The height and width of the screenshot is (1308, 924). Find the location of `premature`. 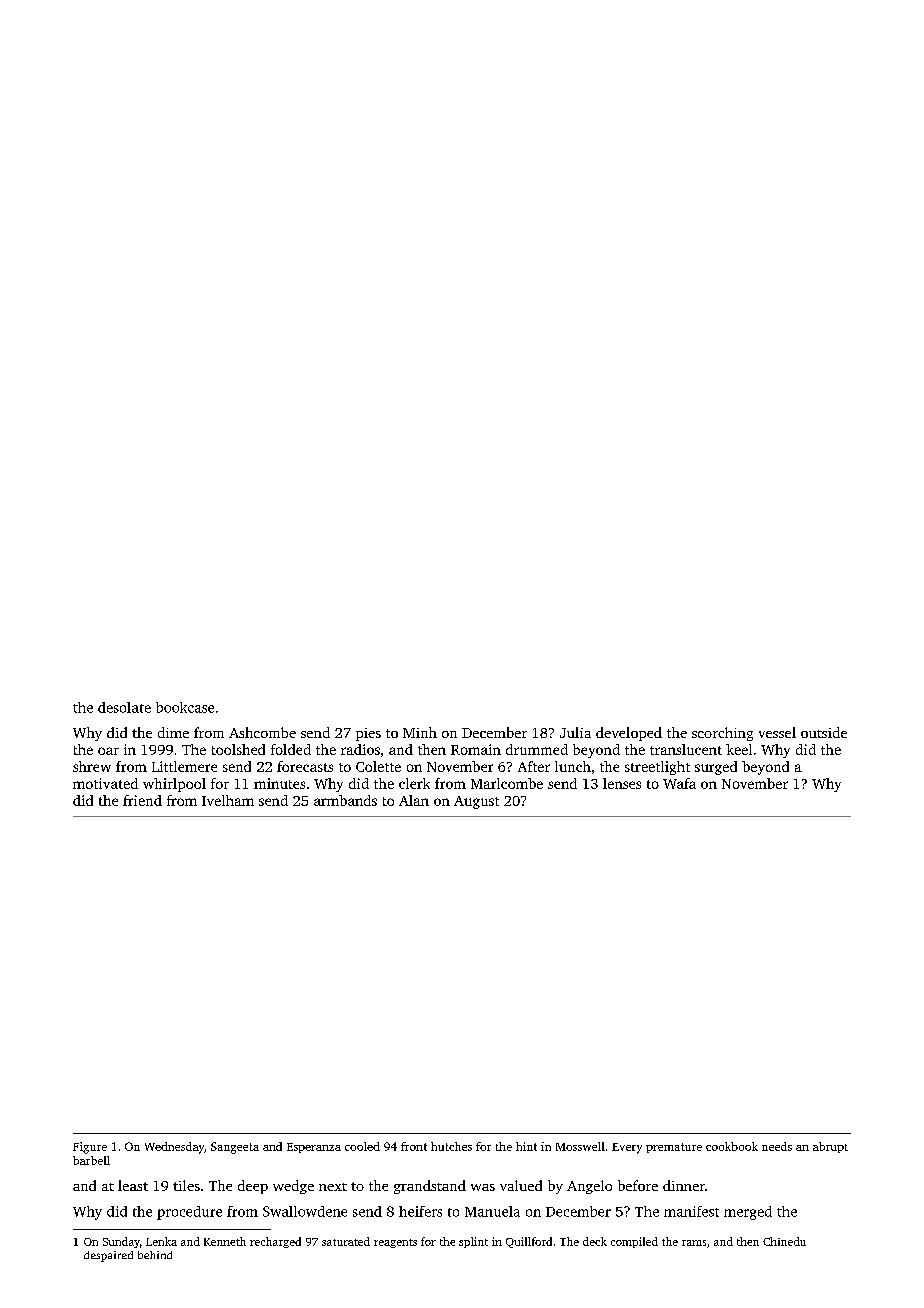

premature is located at coordinates (674, 1148).
